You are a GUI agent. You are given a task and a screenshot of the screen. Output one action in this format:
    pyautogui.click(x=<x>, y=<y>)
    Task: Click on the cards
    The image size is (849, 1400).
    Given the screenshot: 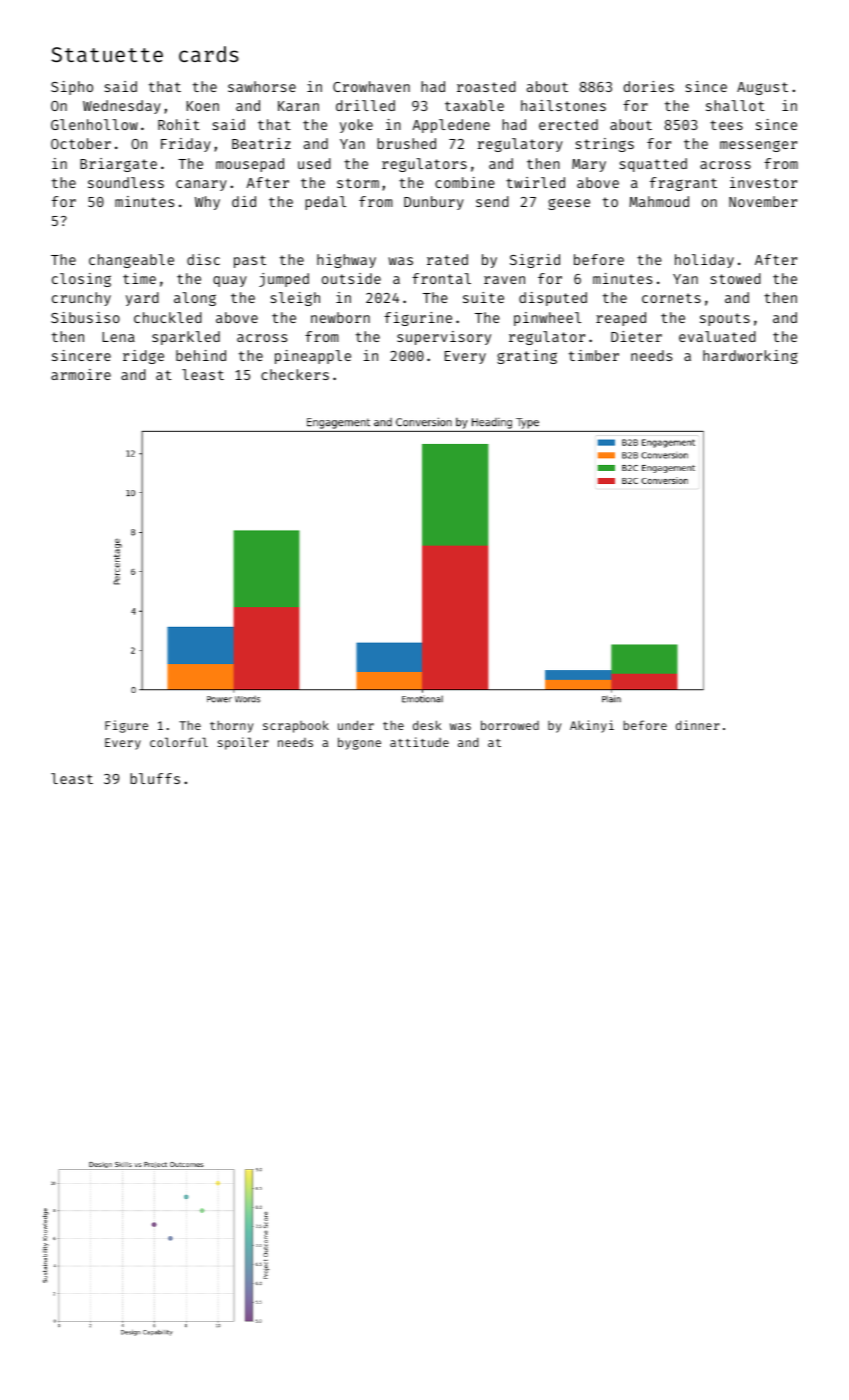 What is the action you would take?
    pyautogui.click(x=209, y=54)
